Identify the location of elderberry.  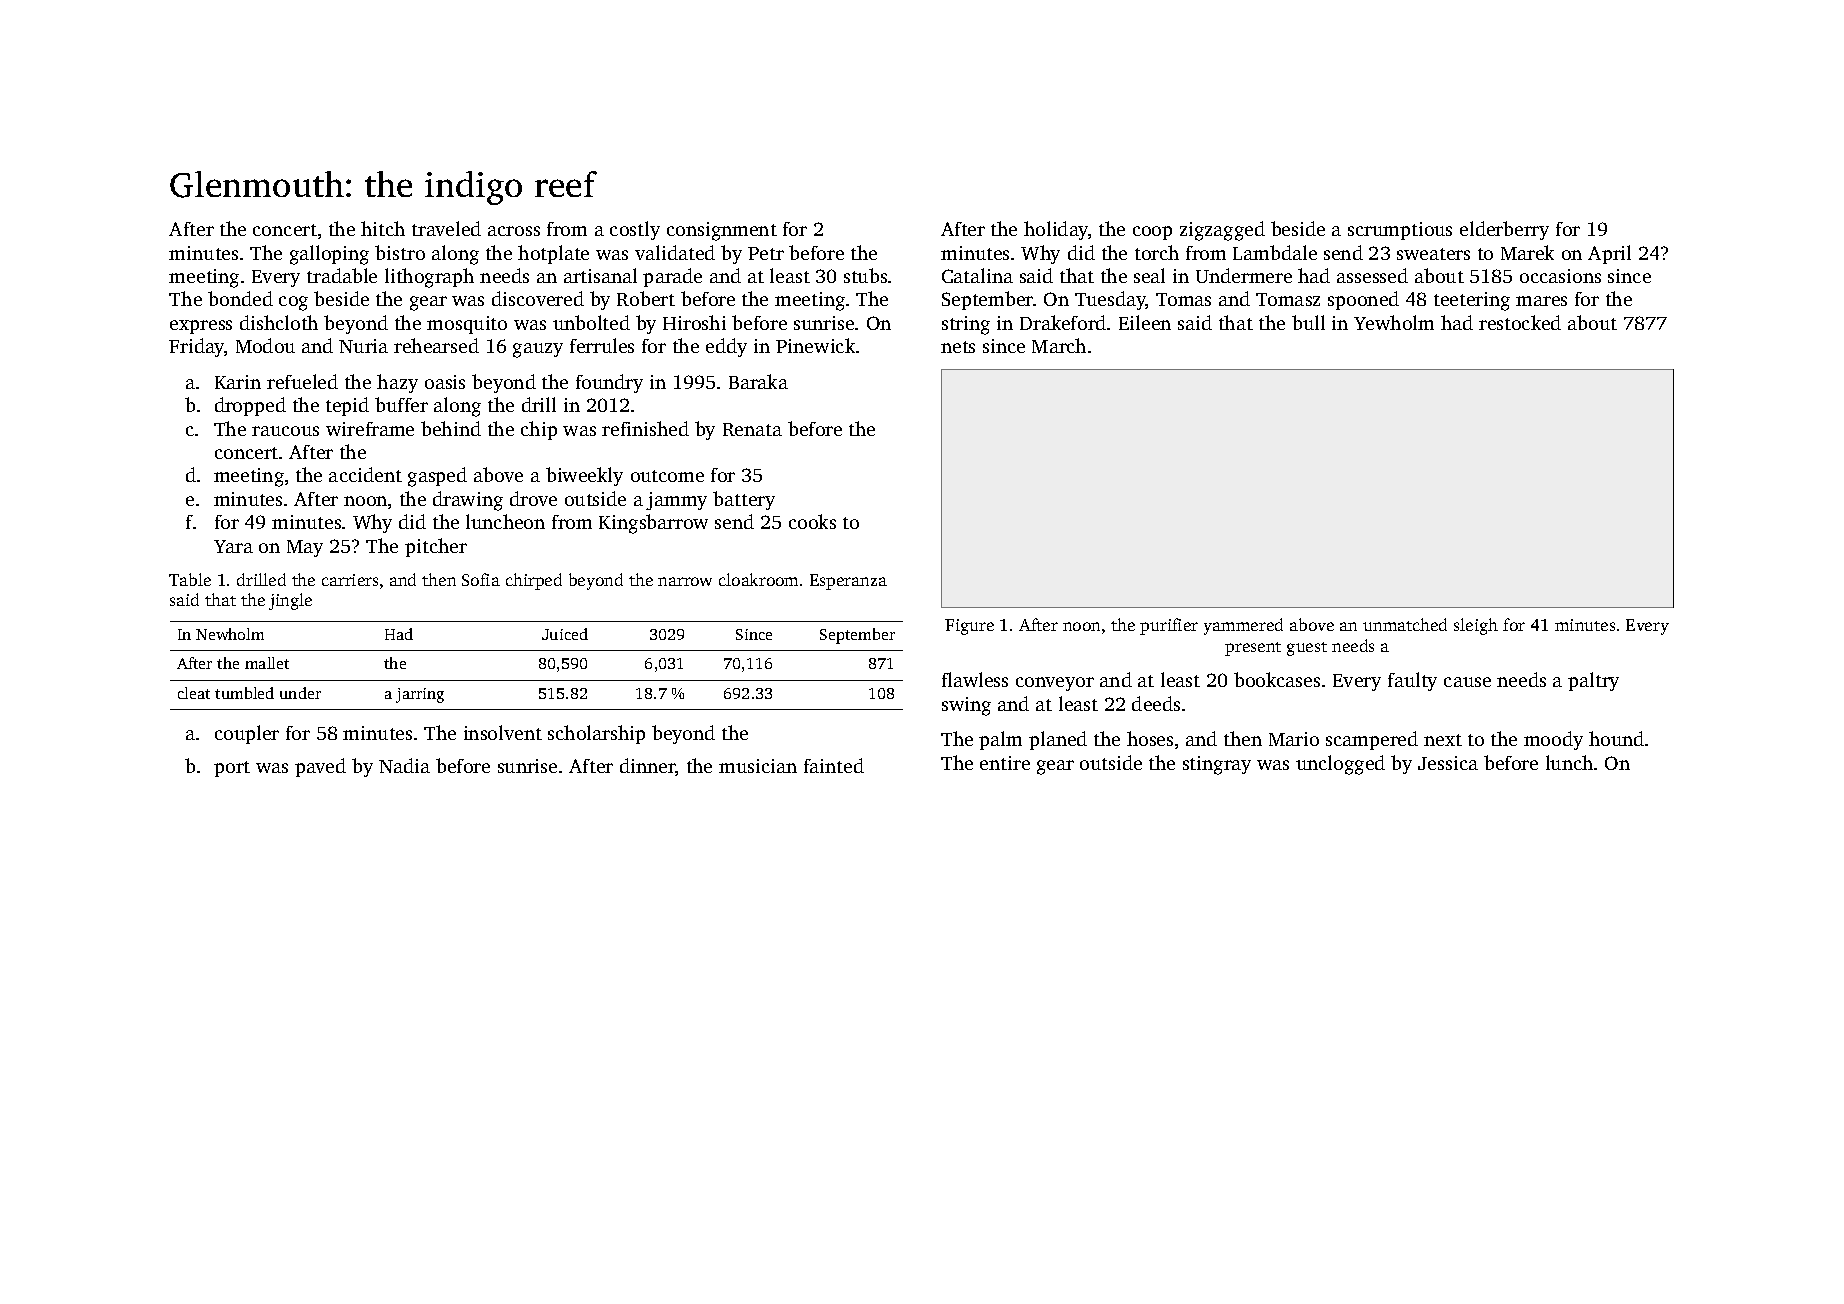
(1504, 230).
